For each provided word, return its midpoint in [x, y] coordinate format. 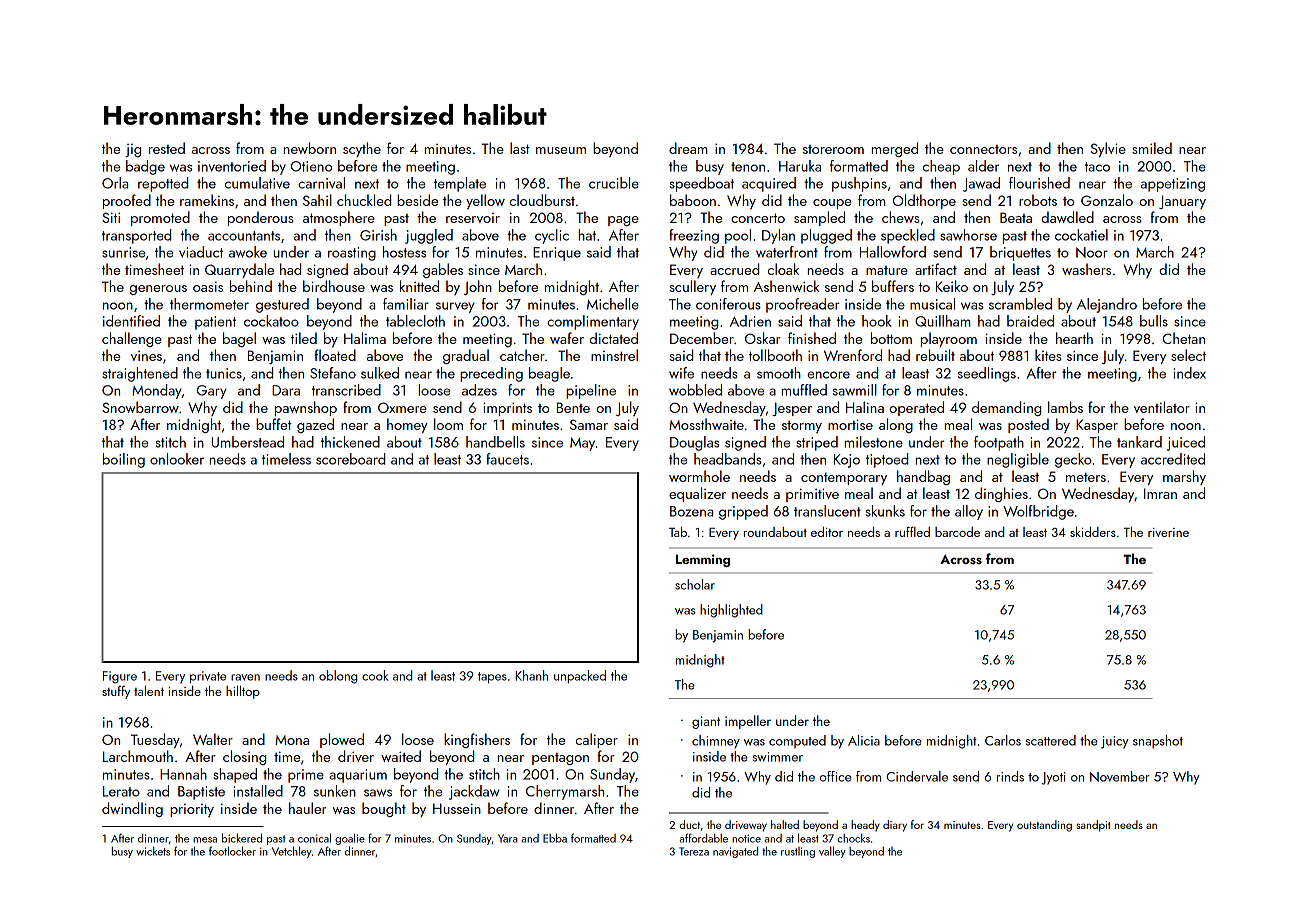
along [896, 425]
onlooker [177, 459]
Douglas [694, 443]
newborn [310, 148]
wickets [153, 851]
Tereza [694, 851]
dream [688, 148]
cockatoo [271, 321]
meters [1086, 477]
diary [895, 826]
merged [895, 149]
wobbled [695, 390]
